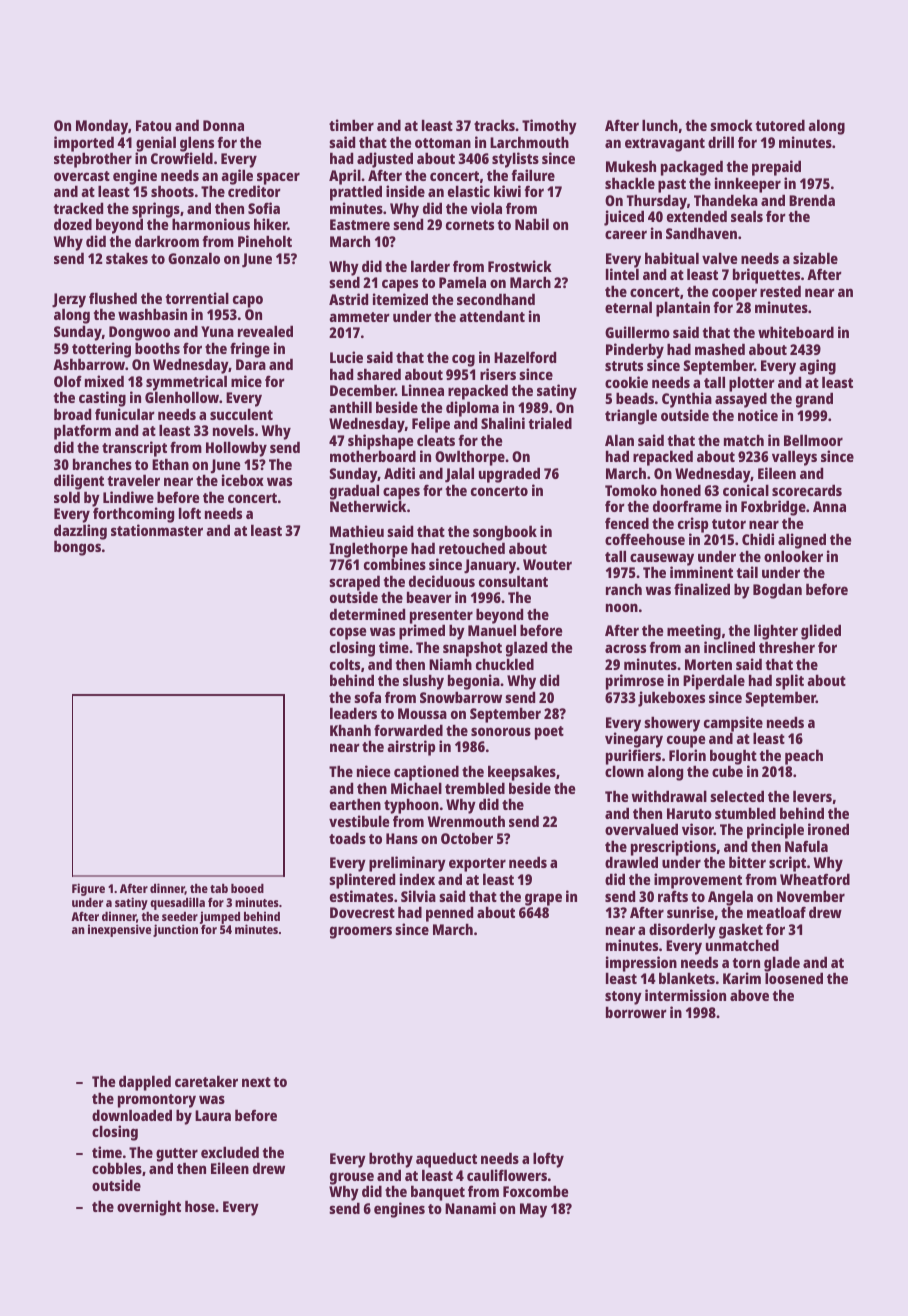 The image size is (908, 1316). Describe the element at coordinates (804, 757) in the screenshot. I see `peach` at that location.
